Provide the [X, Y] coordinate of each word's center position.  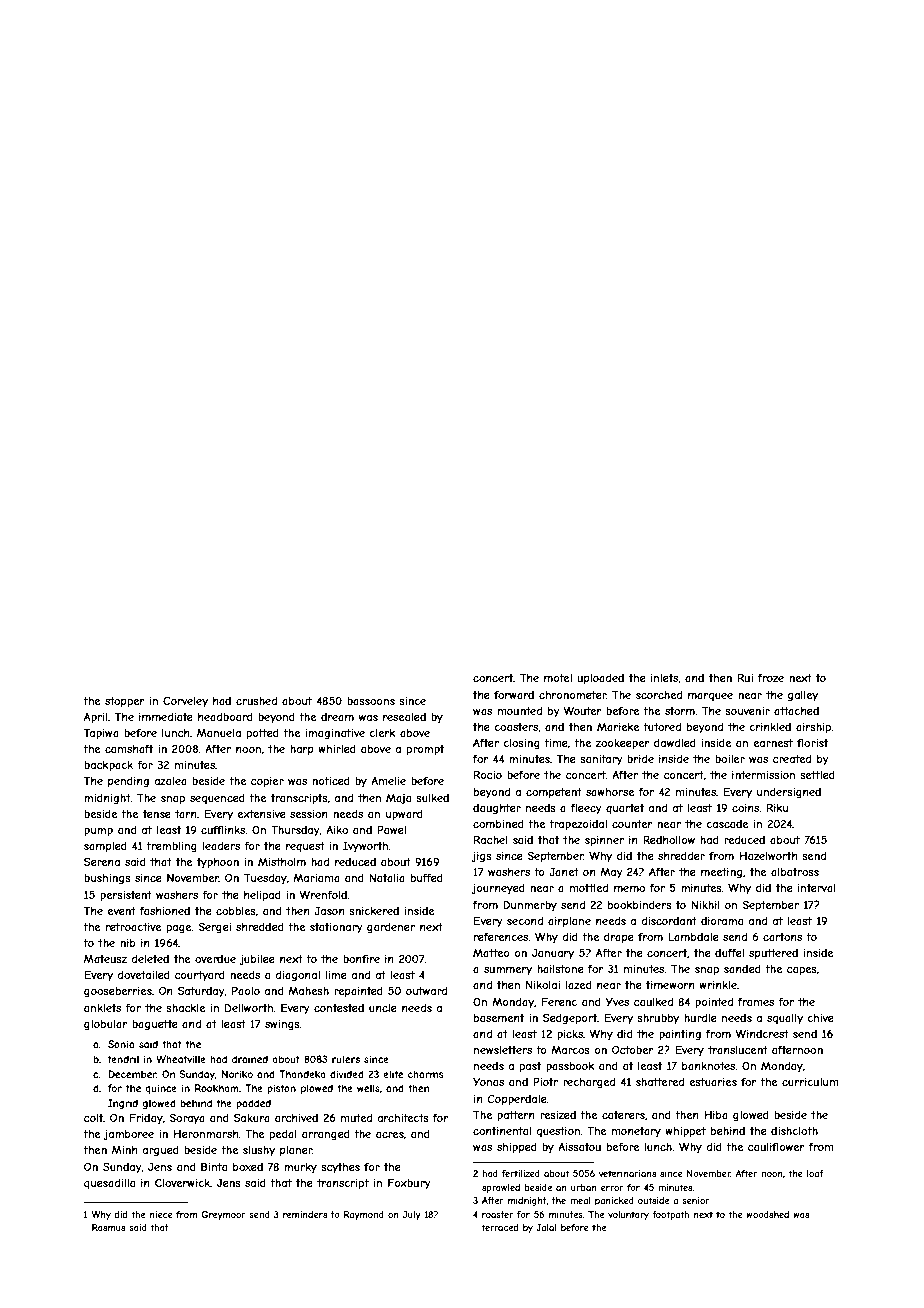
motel [558, 678]
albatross [795, 872]
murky [300, 1168]
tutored [662, 727]
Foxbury [409, 1183]
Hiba [716, 1115]
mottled [589, 888]
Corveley [185, 701]
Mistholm [282, 861]
